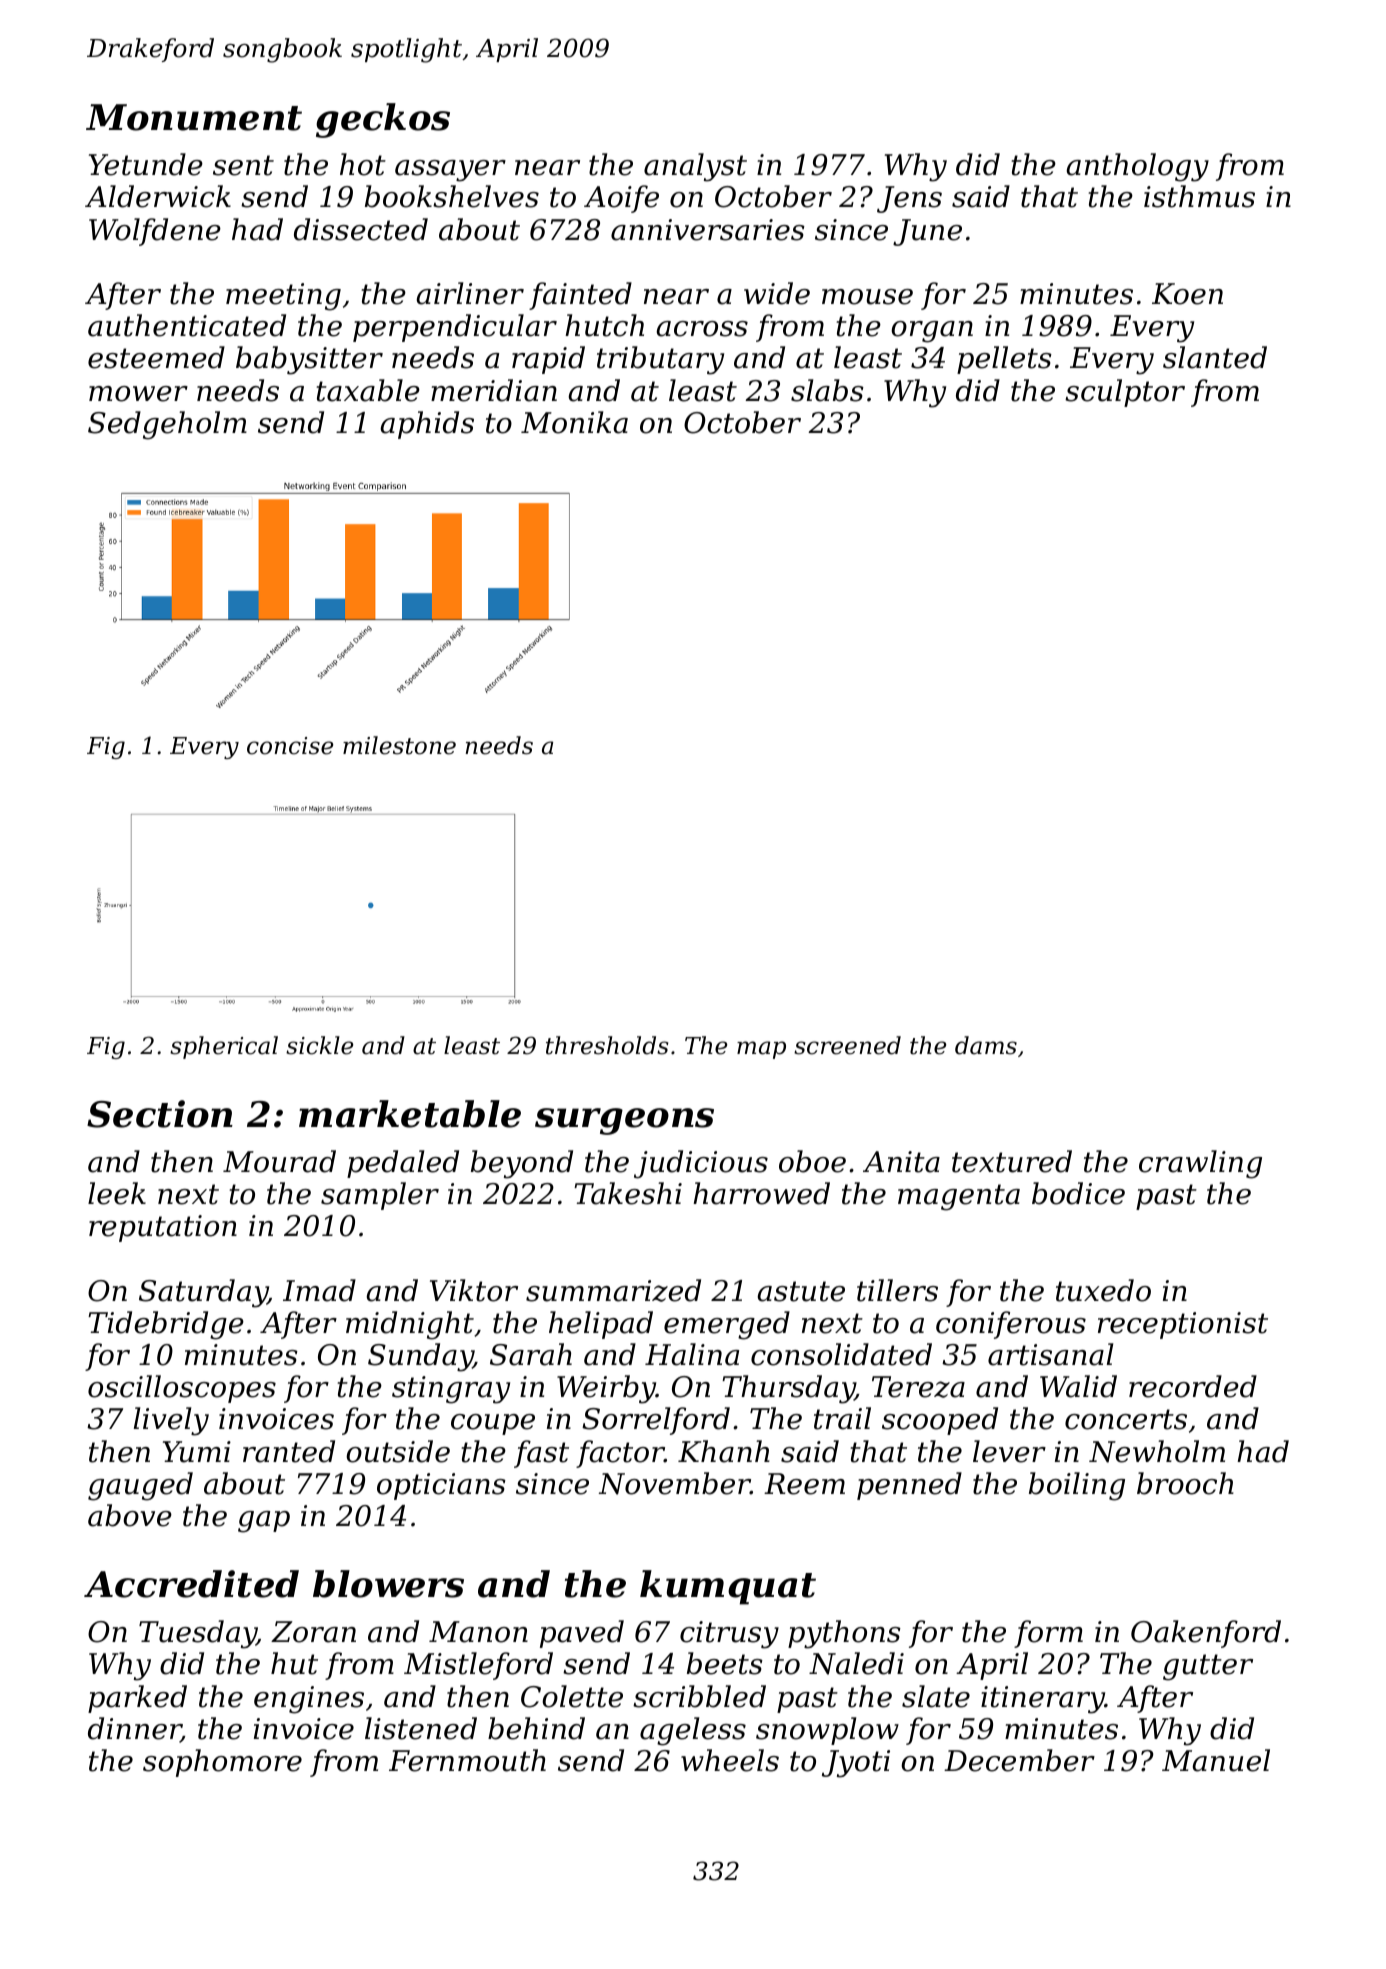 The height and width of the screenshot is (1969, 1386). I want to click on thresholds, so click(607, 1045).
